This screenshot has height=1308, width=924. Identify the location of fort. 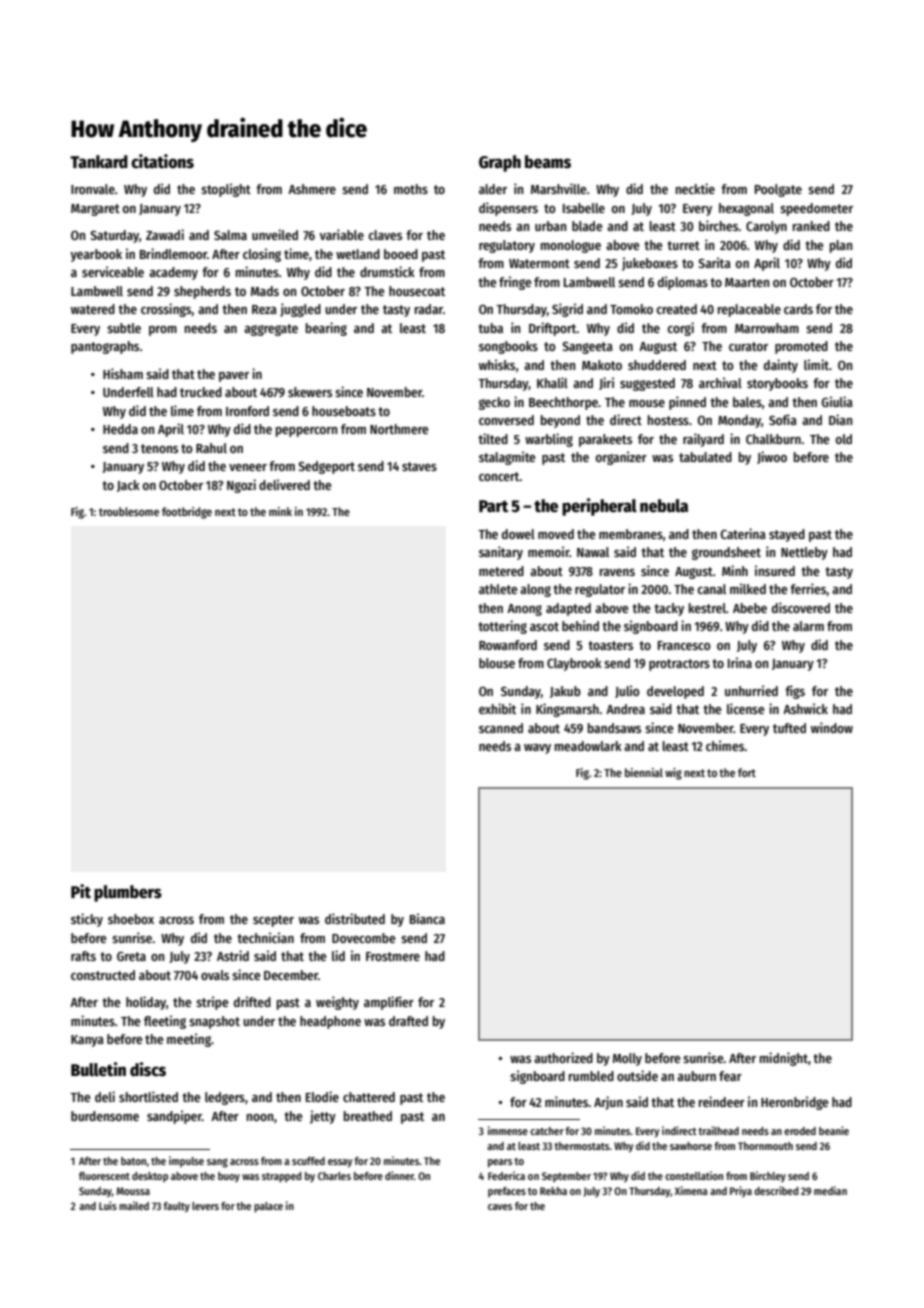
(747, 772).
